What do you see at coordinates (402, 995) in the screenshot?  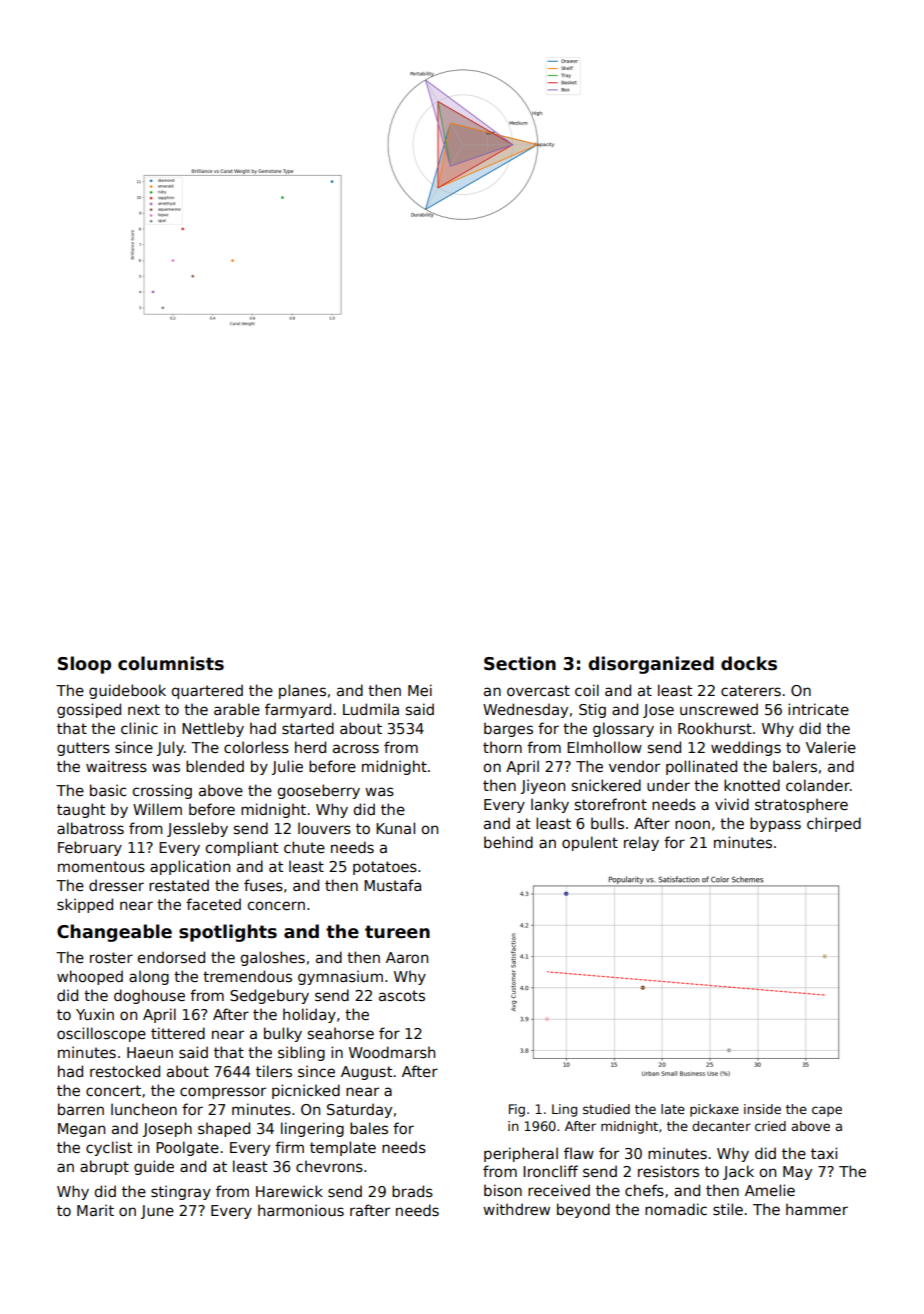 I see `ascots` at bounding box center [402, 995].
